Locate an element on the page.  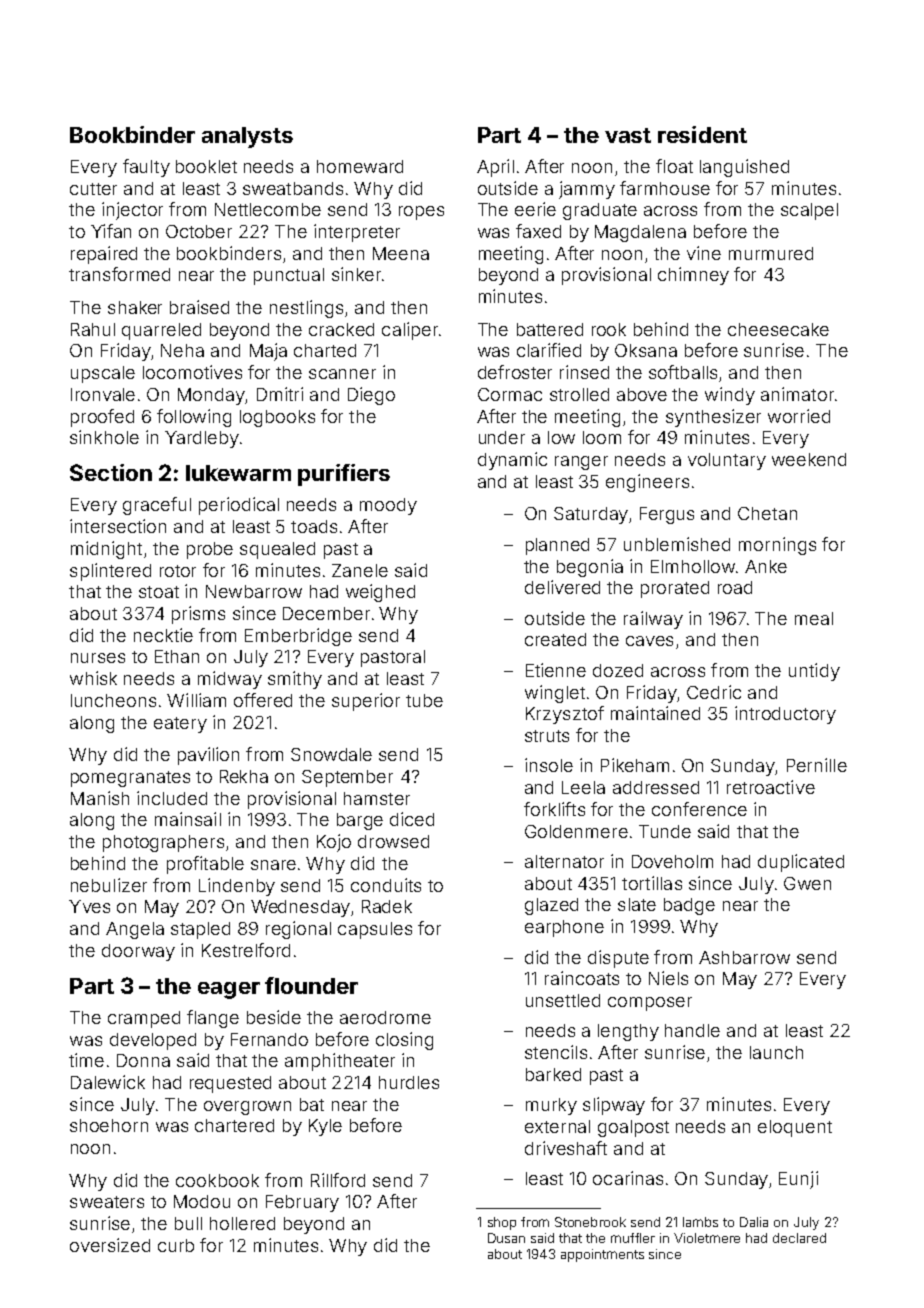
Newbarrow is located at coordinates (254, 591).
